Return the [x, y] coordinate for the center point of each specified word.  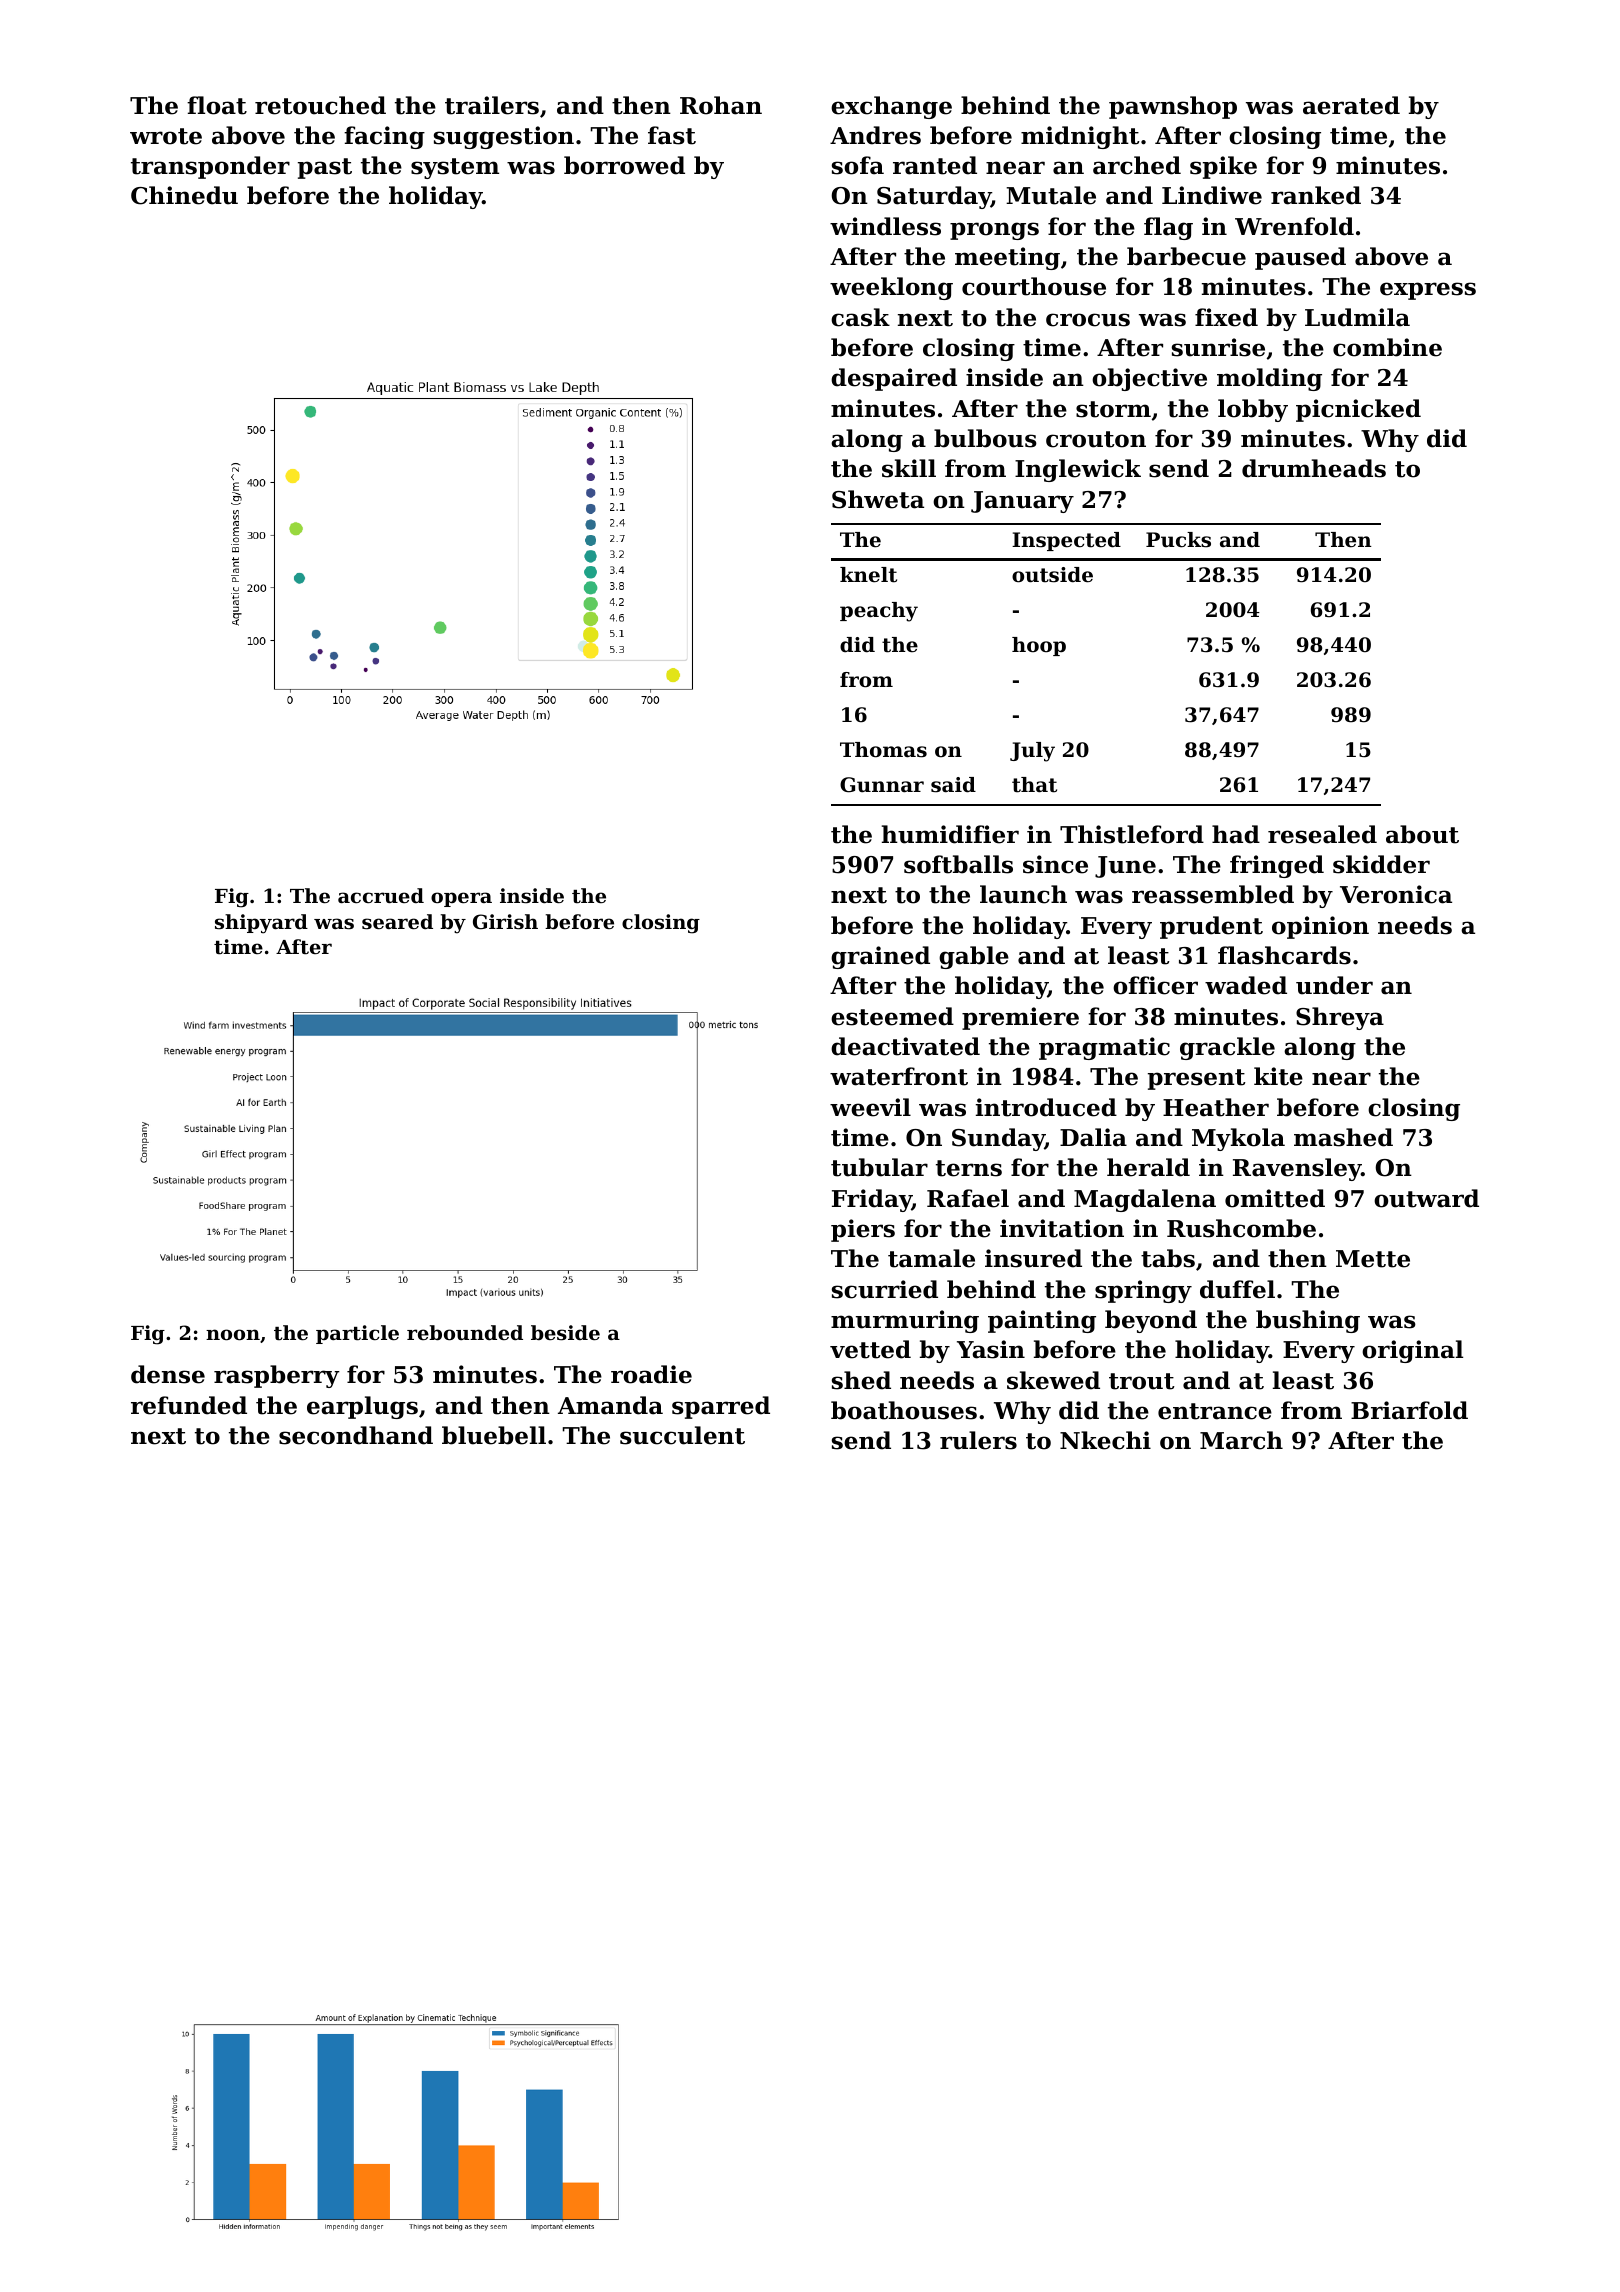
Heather [1216, 1107]
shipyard [261, 924]
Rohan [721, 105]
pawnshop [1173, 107]
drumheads [1314, 468]
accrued [381, 895]
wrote [166, 136]
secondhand [356, 1435]
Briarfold [1409, 1410]
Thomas [883, 750]
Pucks [1178, 540]
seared [397, 922]
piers [863, 1230]
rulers [978, 1440]
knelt [868, 575]
